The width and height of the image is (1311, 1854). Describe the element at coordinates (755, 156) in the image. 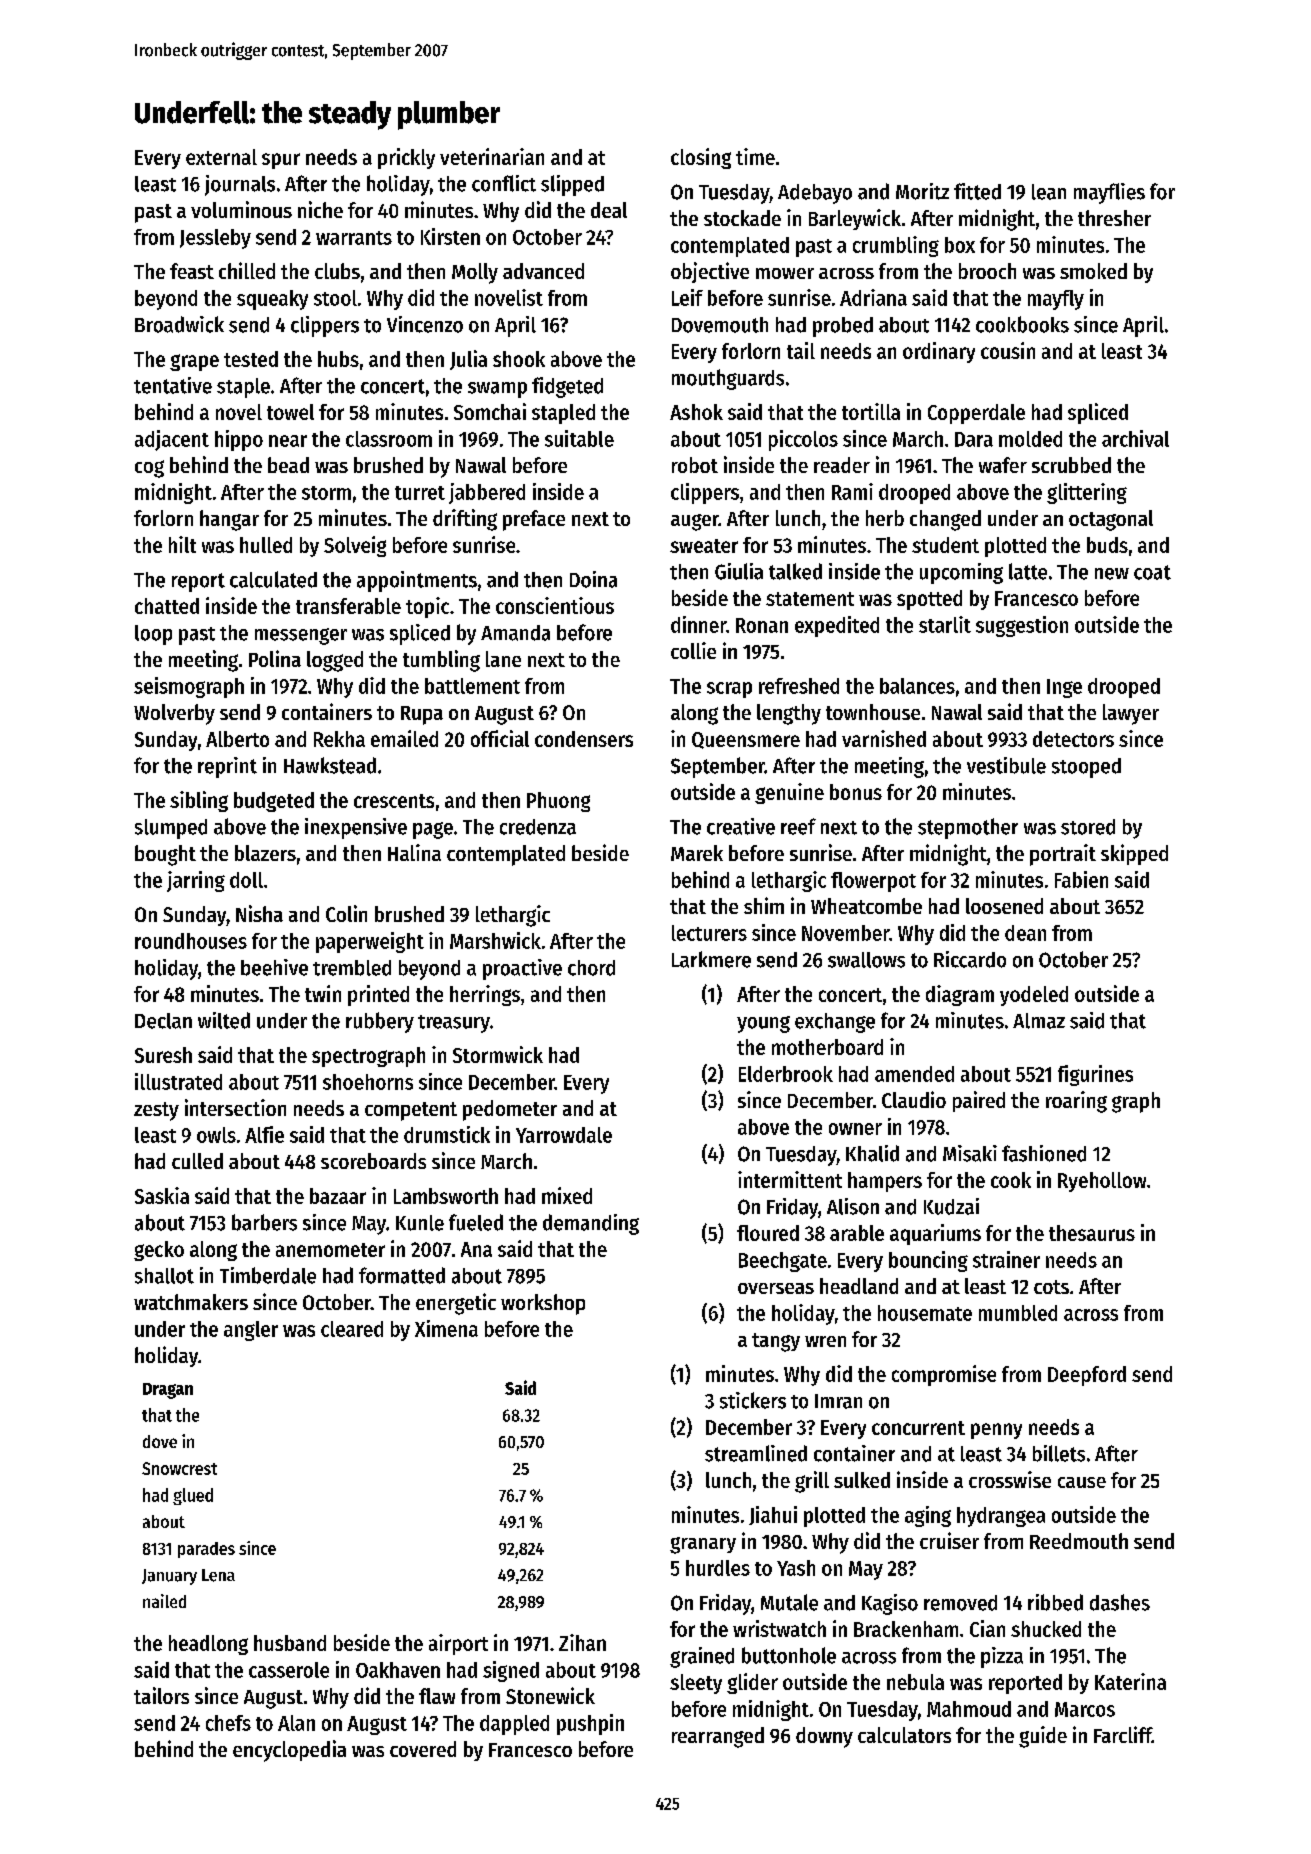

I see `time` at that location.
